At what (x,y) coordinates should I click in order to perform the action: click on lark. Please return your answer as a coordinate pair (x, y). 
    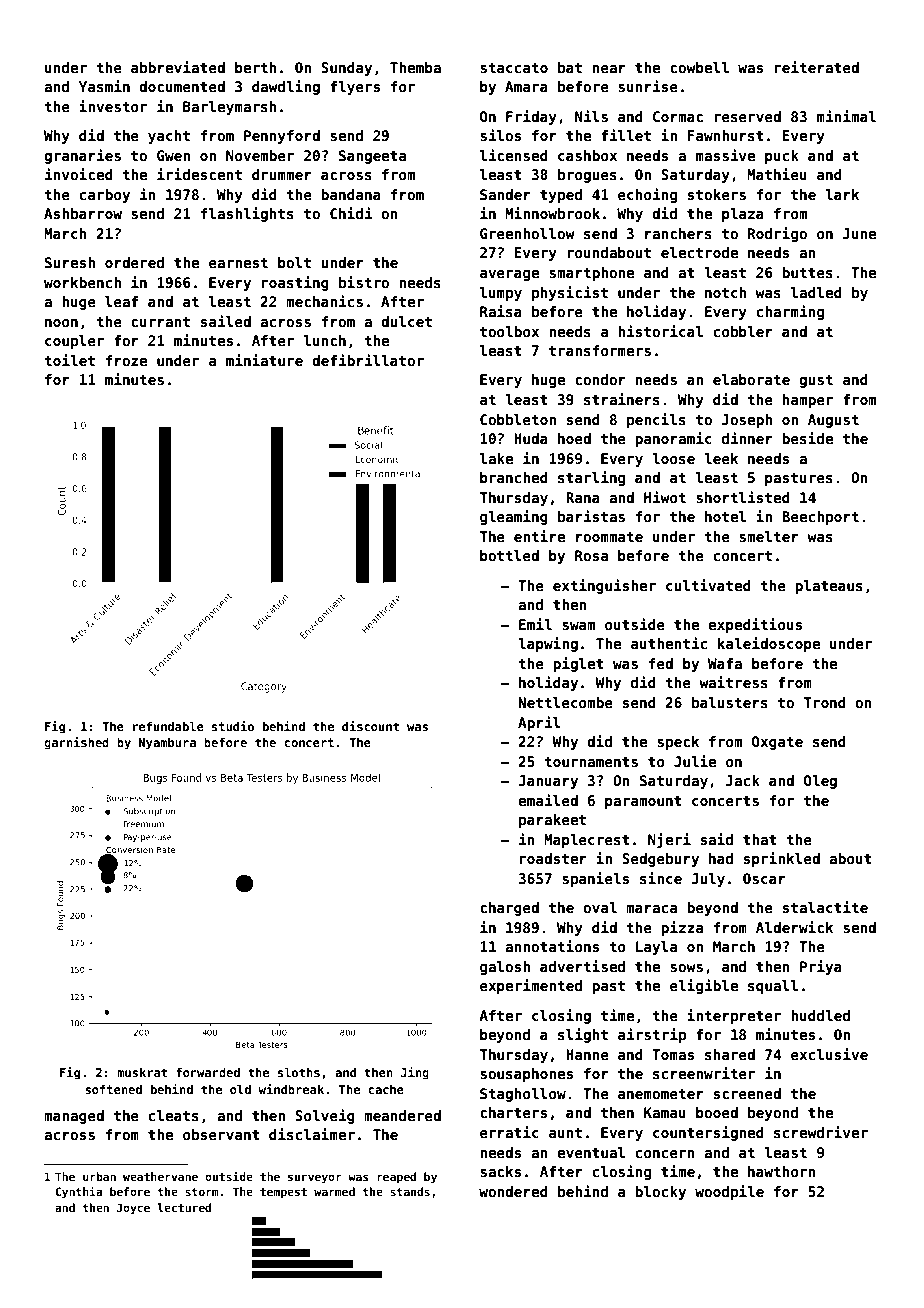
    Looking at the image, I should click on (842, 194).
